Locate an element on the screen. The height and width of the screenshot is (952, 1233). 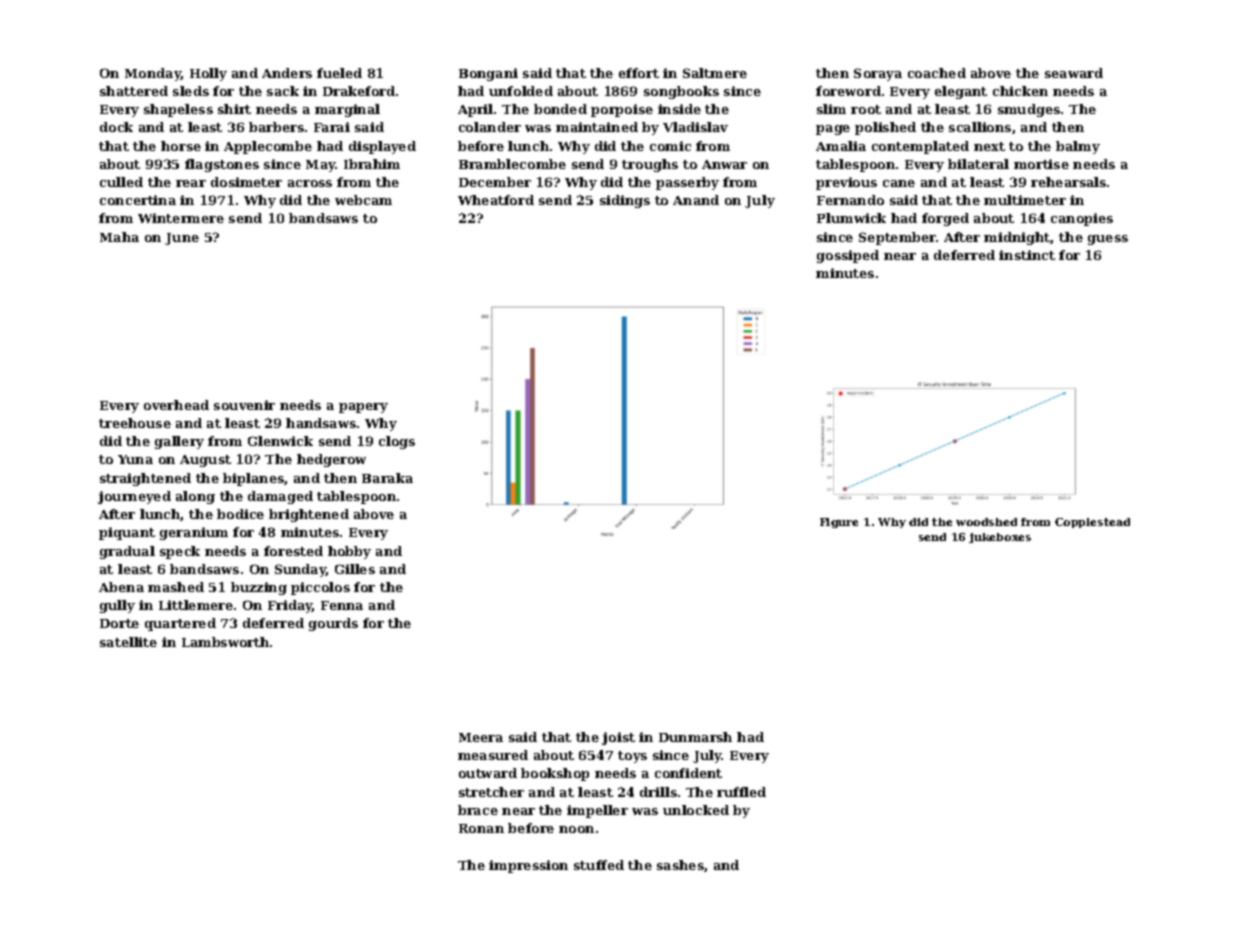
instinct is located at coordinates (1027, 255).
